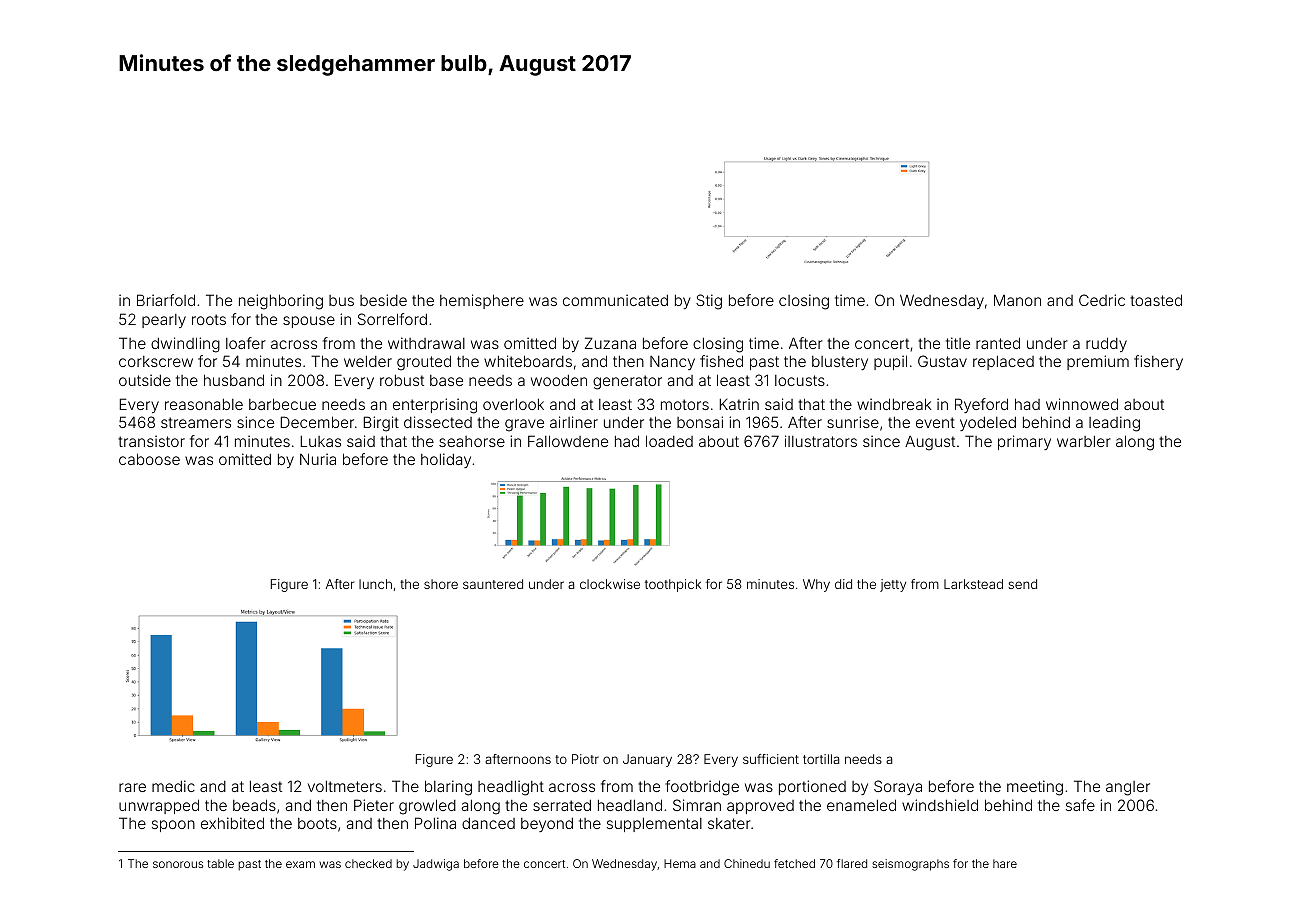  What do you see at coordinates (1022, 584) in the screenshot?
I see `send` at bounding box center [1022, 584].
